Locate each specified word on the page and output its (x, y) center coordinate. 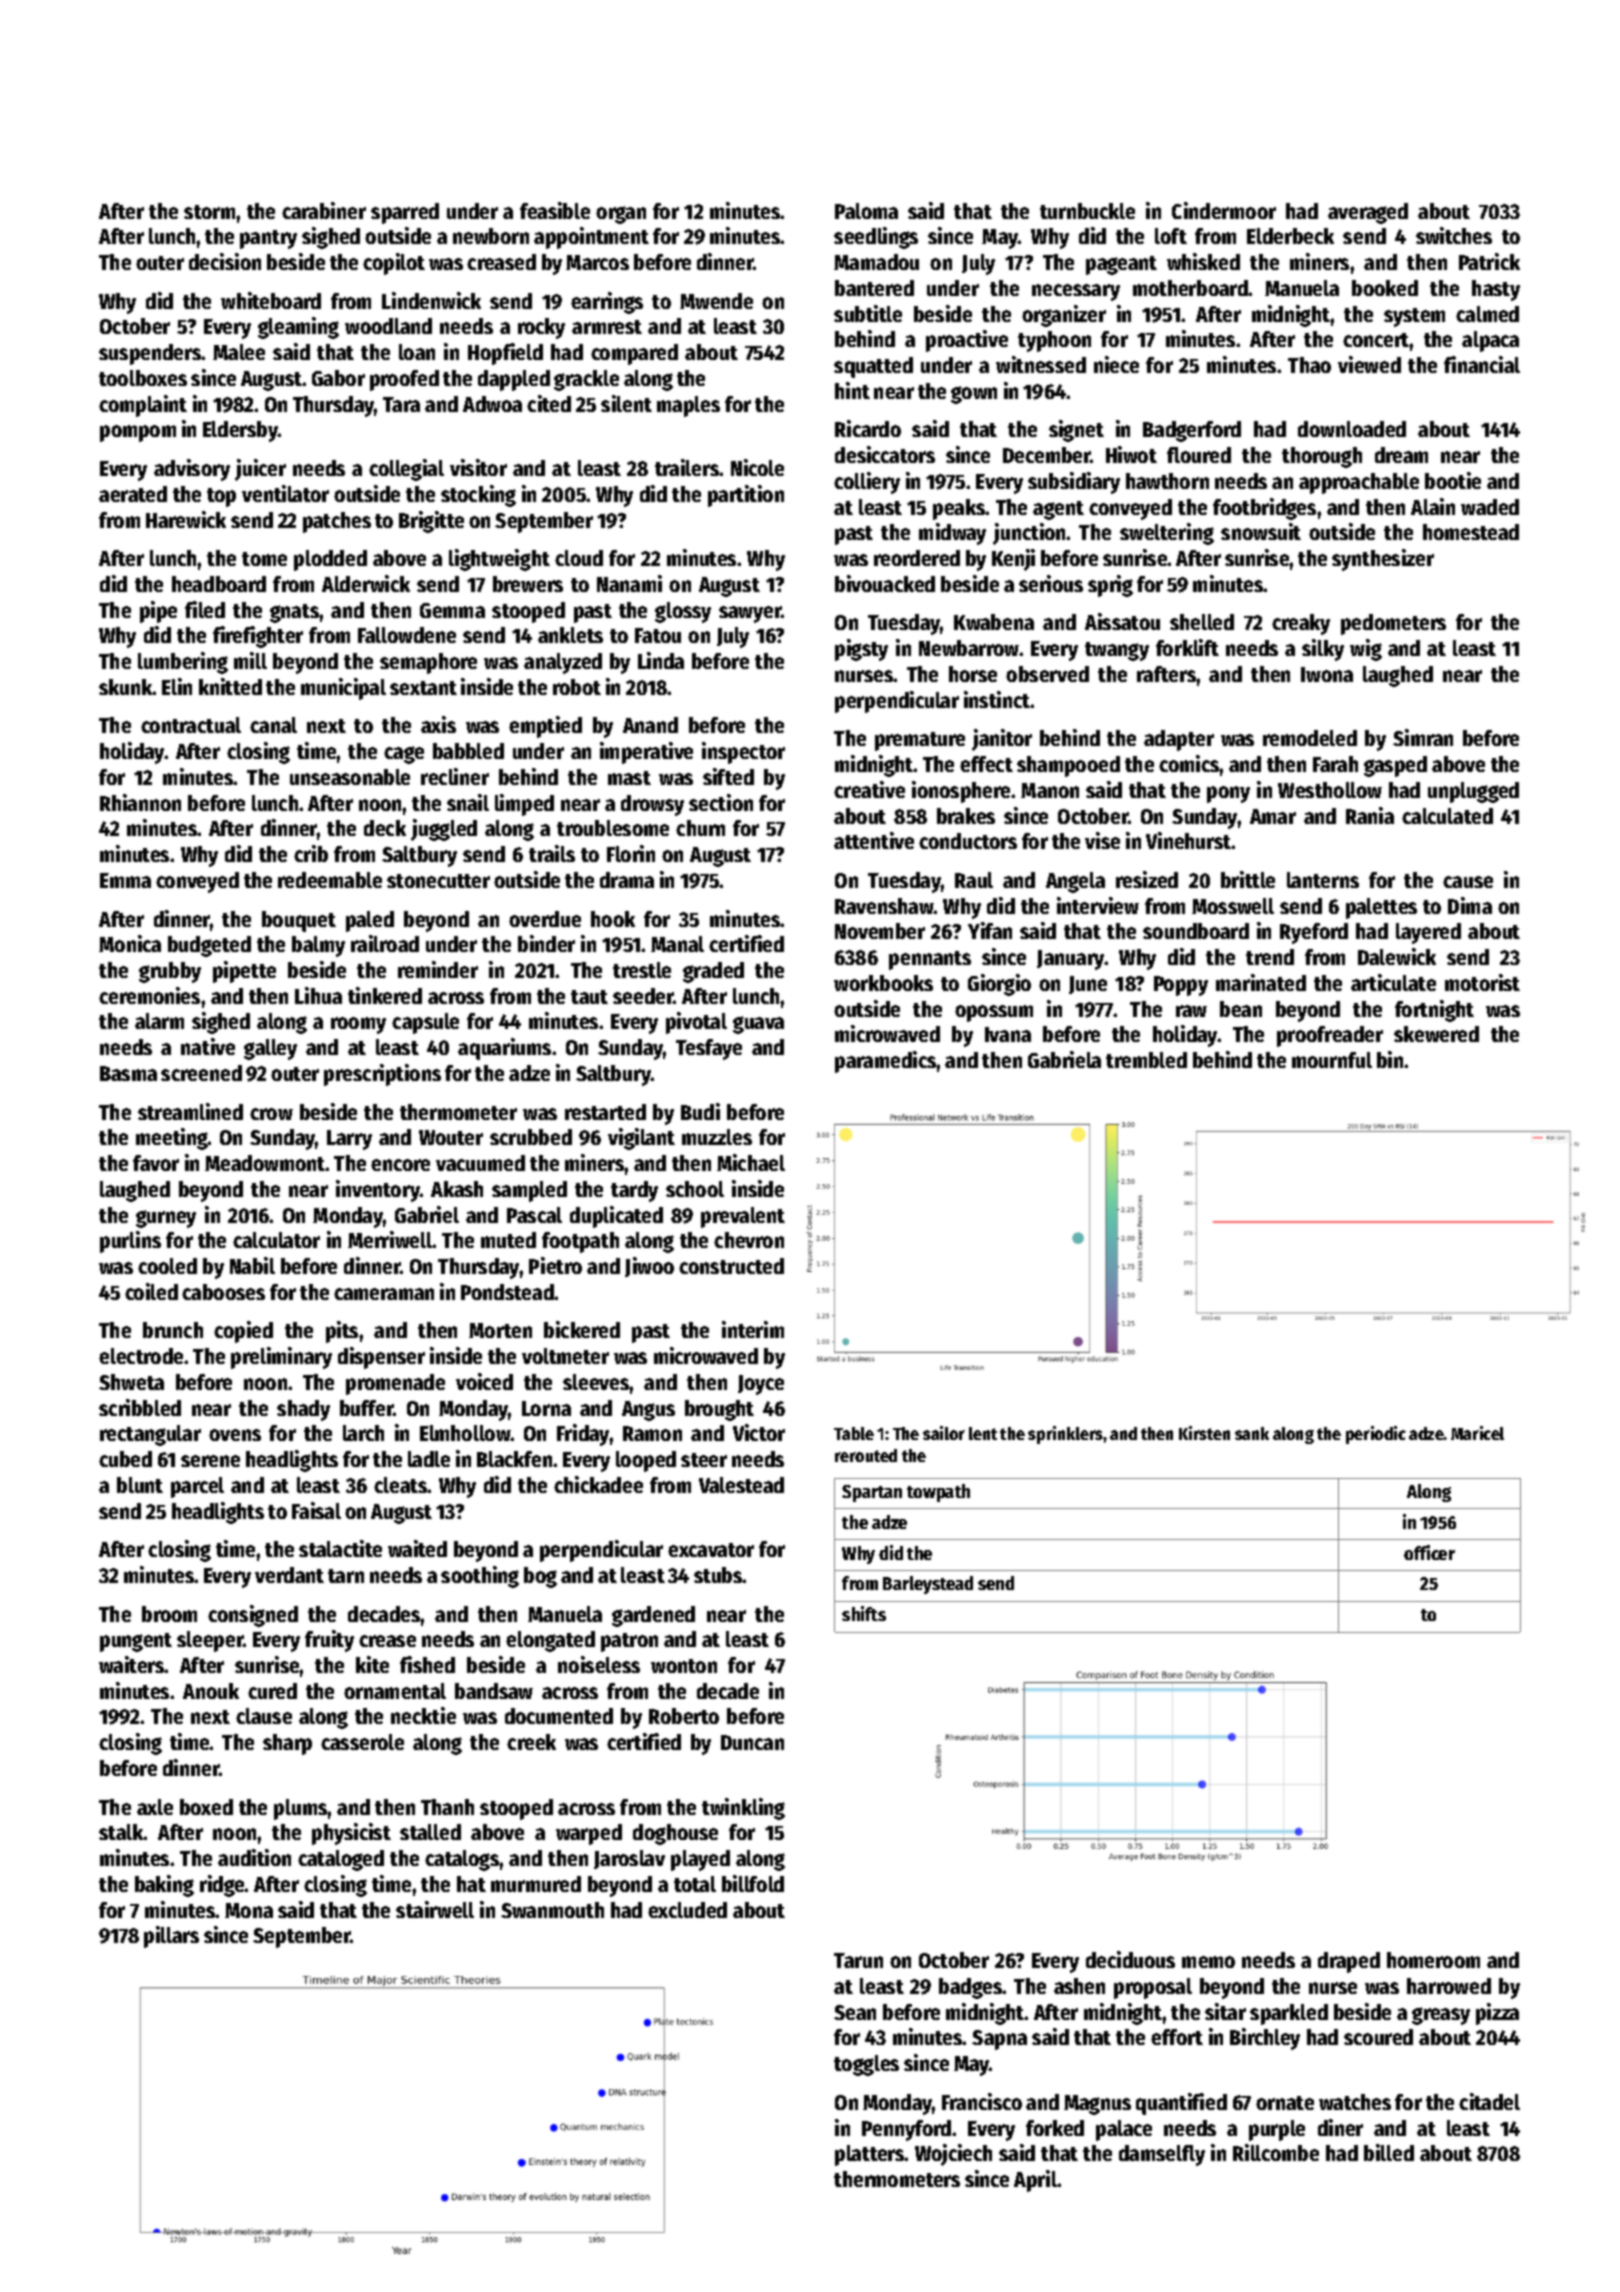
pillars (171, 1937)
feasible (555, 210)
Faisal (316, 1510)
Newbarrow (969, 648)
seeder (643, 996)
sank (1252, 1433)
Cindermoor (1224, 210)
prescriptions (382, 1075)
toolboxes (143, 378)
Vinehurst (1189, 840)
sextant (423, 688)
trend (1270, 957)
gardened (653, 1616)
